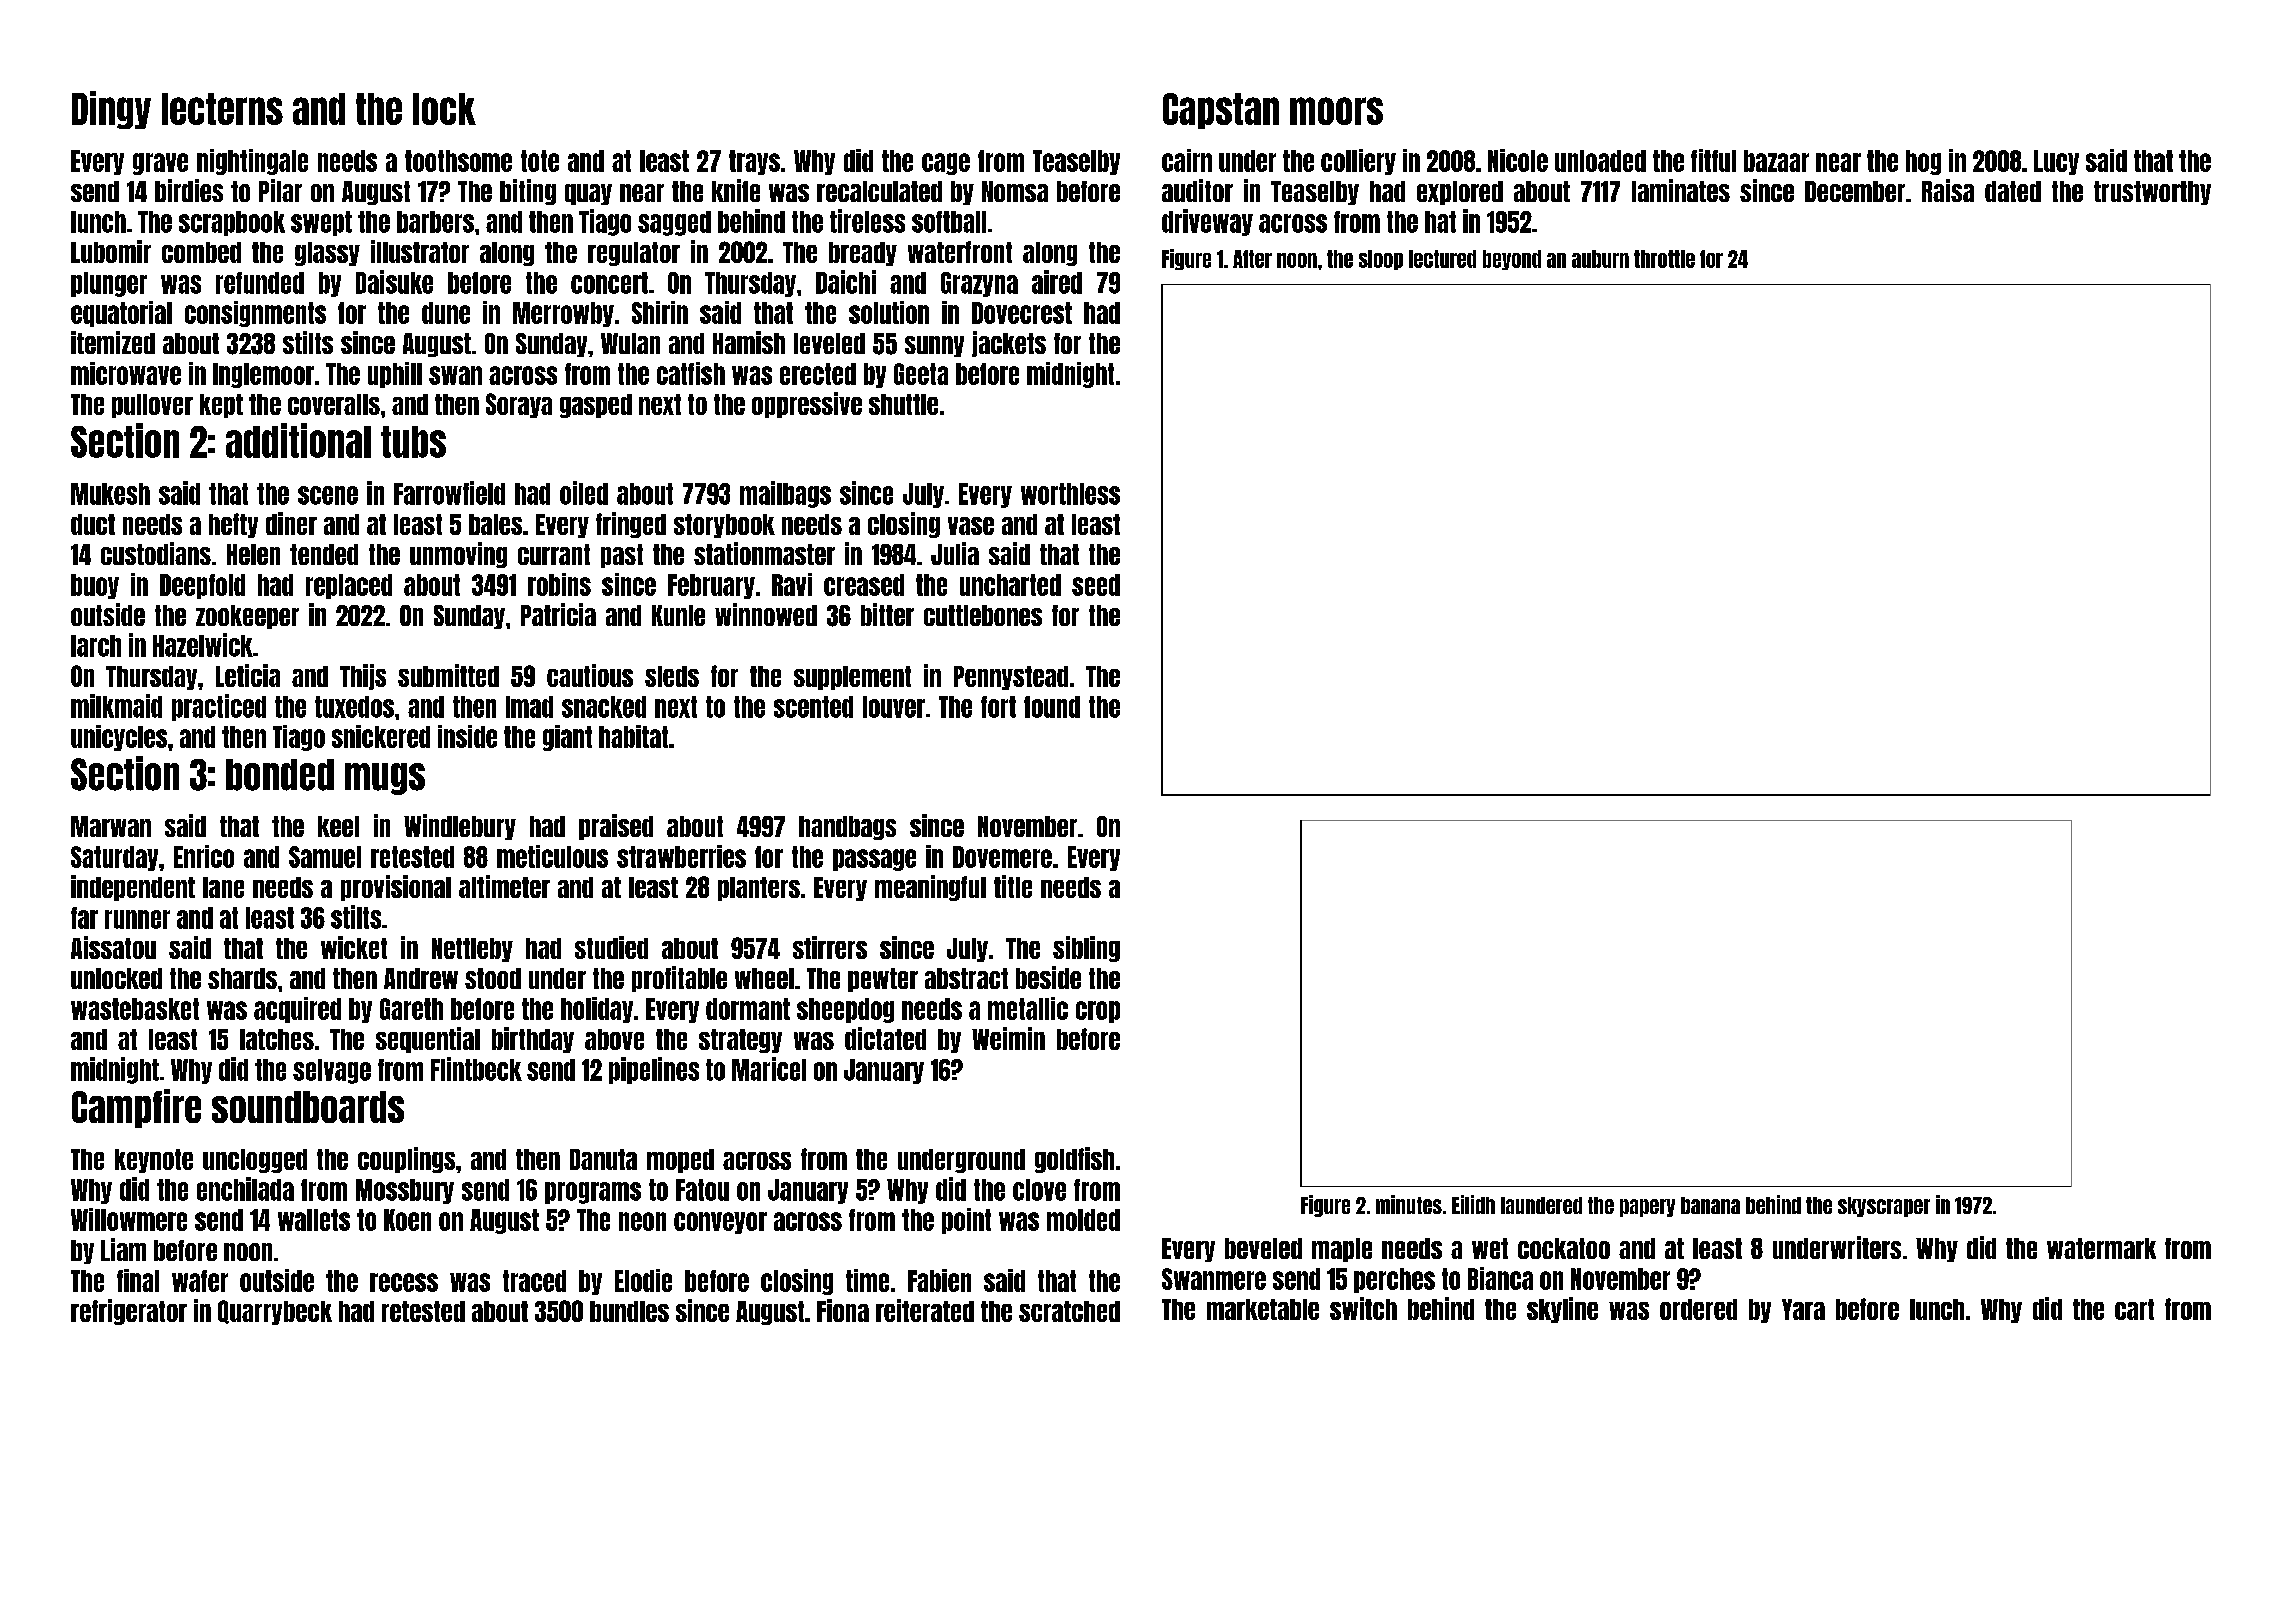 The image size is (2282, 1614). I want to click on Lucy, so click(2056, 162).
